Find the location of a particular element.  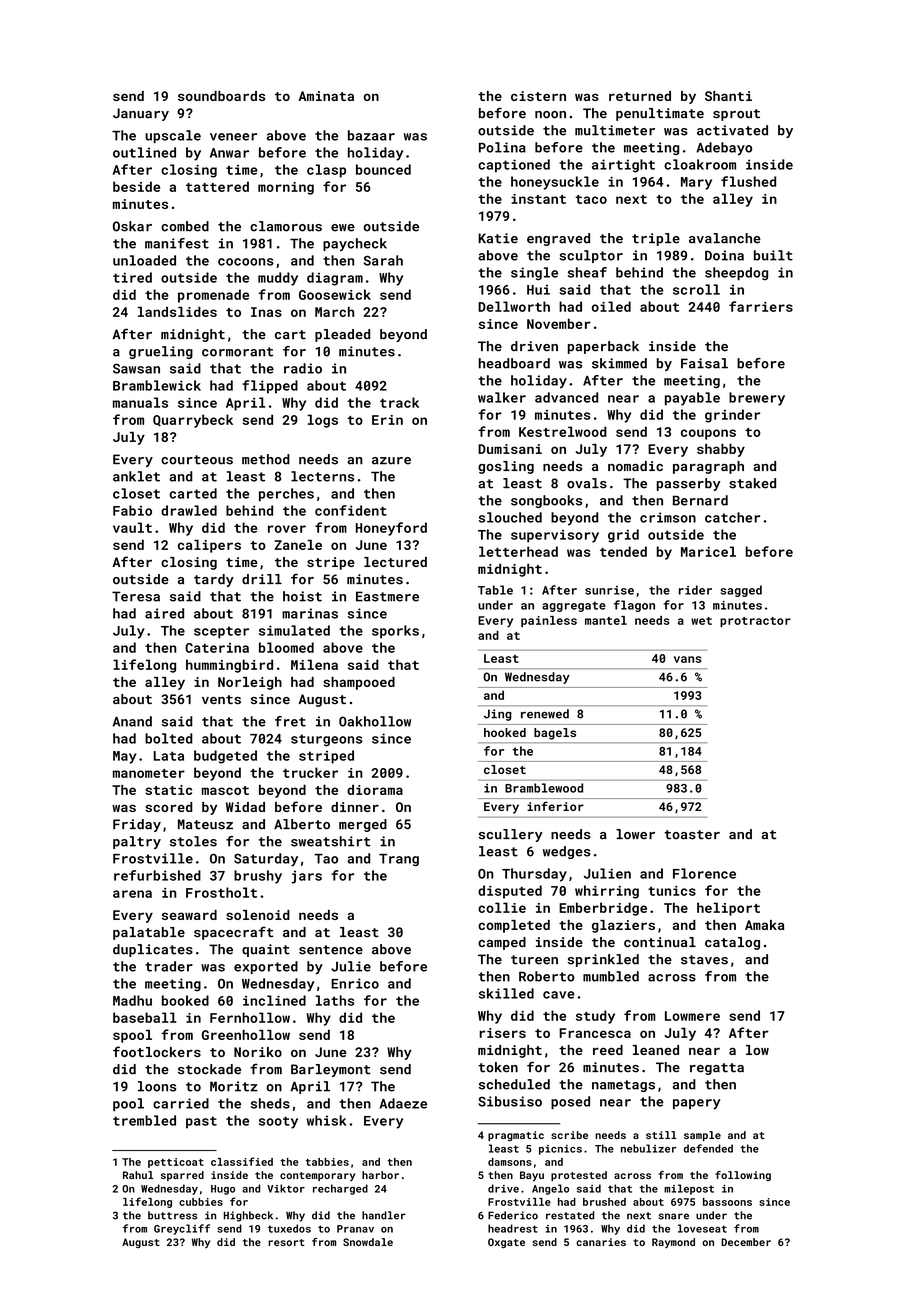

built is located at coordinates (773, 255).
